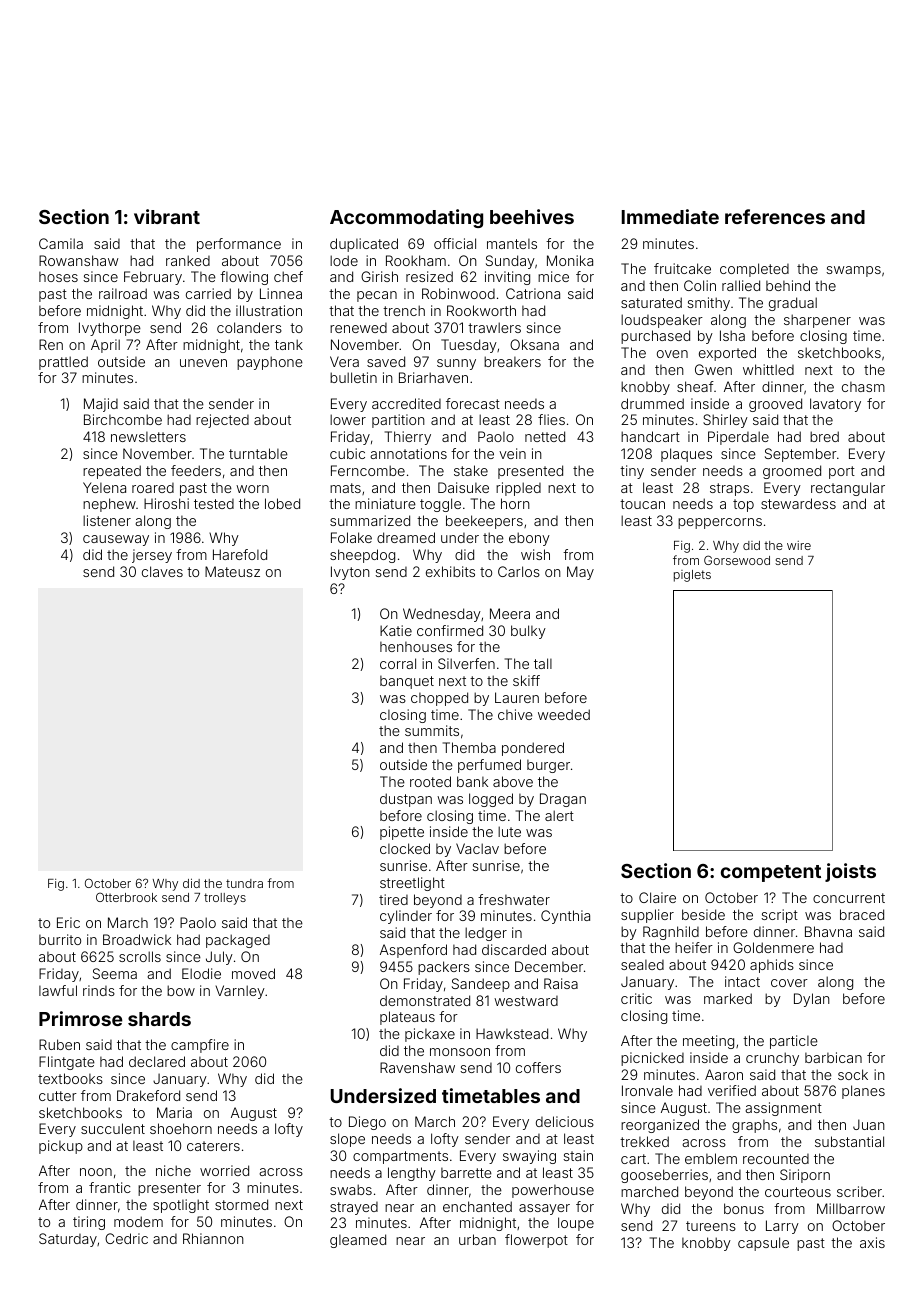 The width and height of the screenshot is (924, 1308). What do you see at coordinates (484, 522) in the screenshot?
I see `beekeepers` at bounding box center [484, 522].
